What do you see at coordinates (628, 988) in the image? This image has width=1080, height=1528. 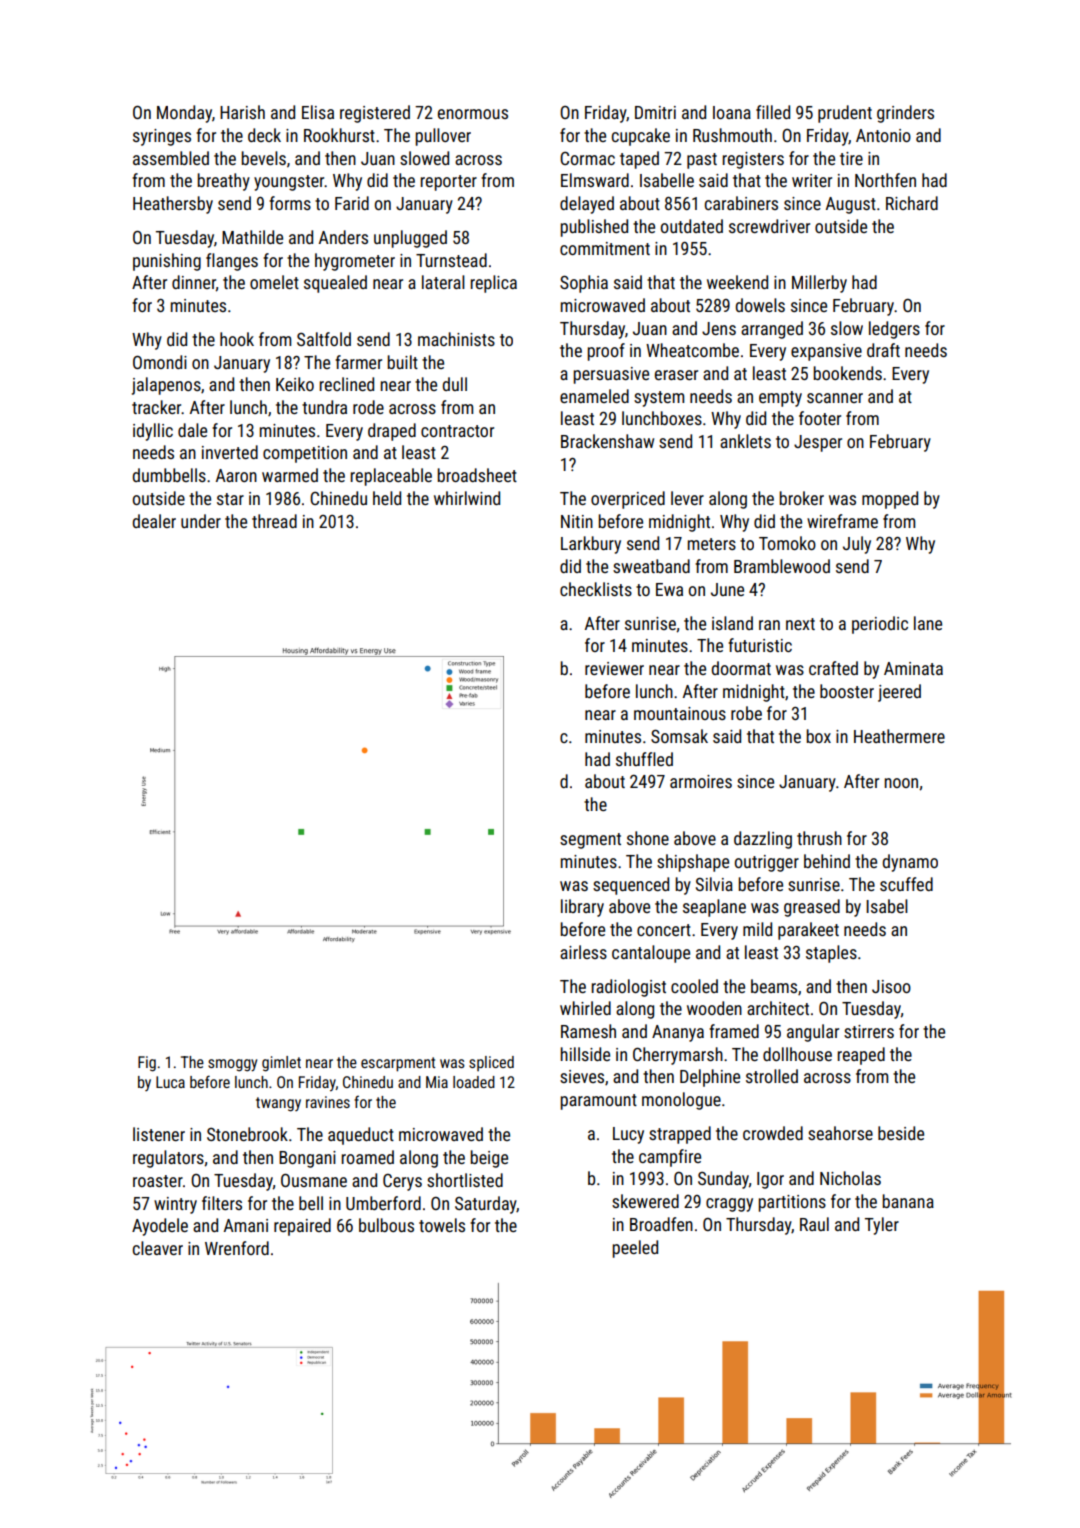 I see `radiologist` at bounding box center [628, 988].
